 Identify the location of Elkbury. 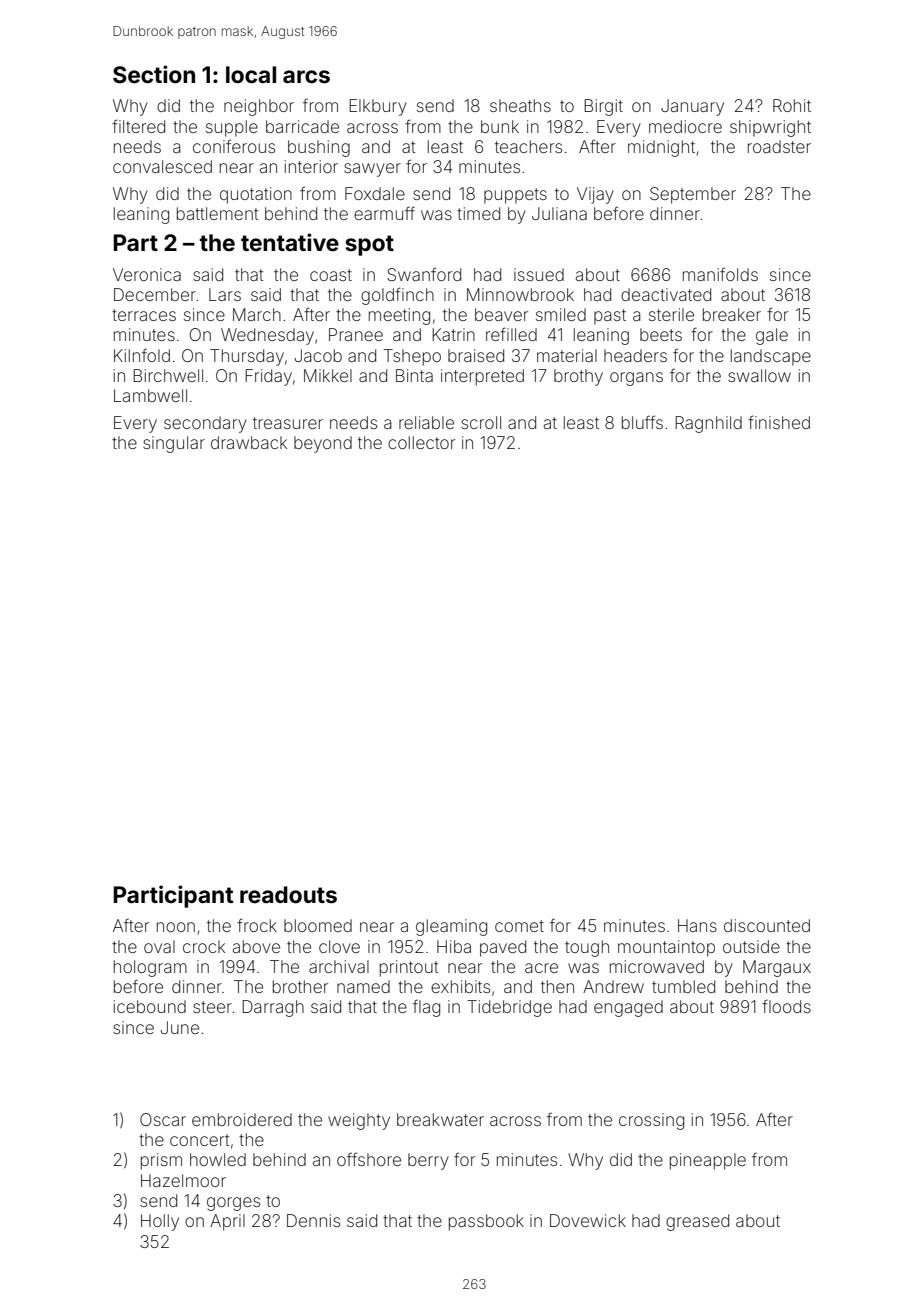
(378, 107).
